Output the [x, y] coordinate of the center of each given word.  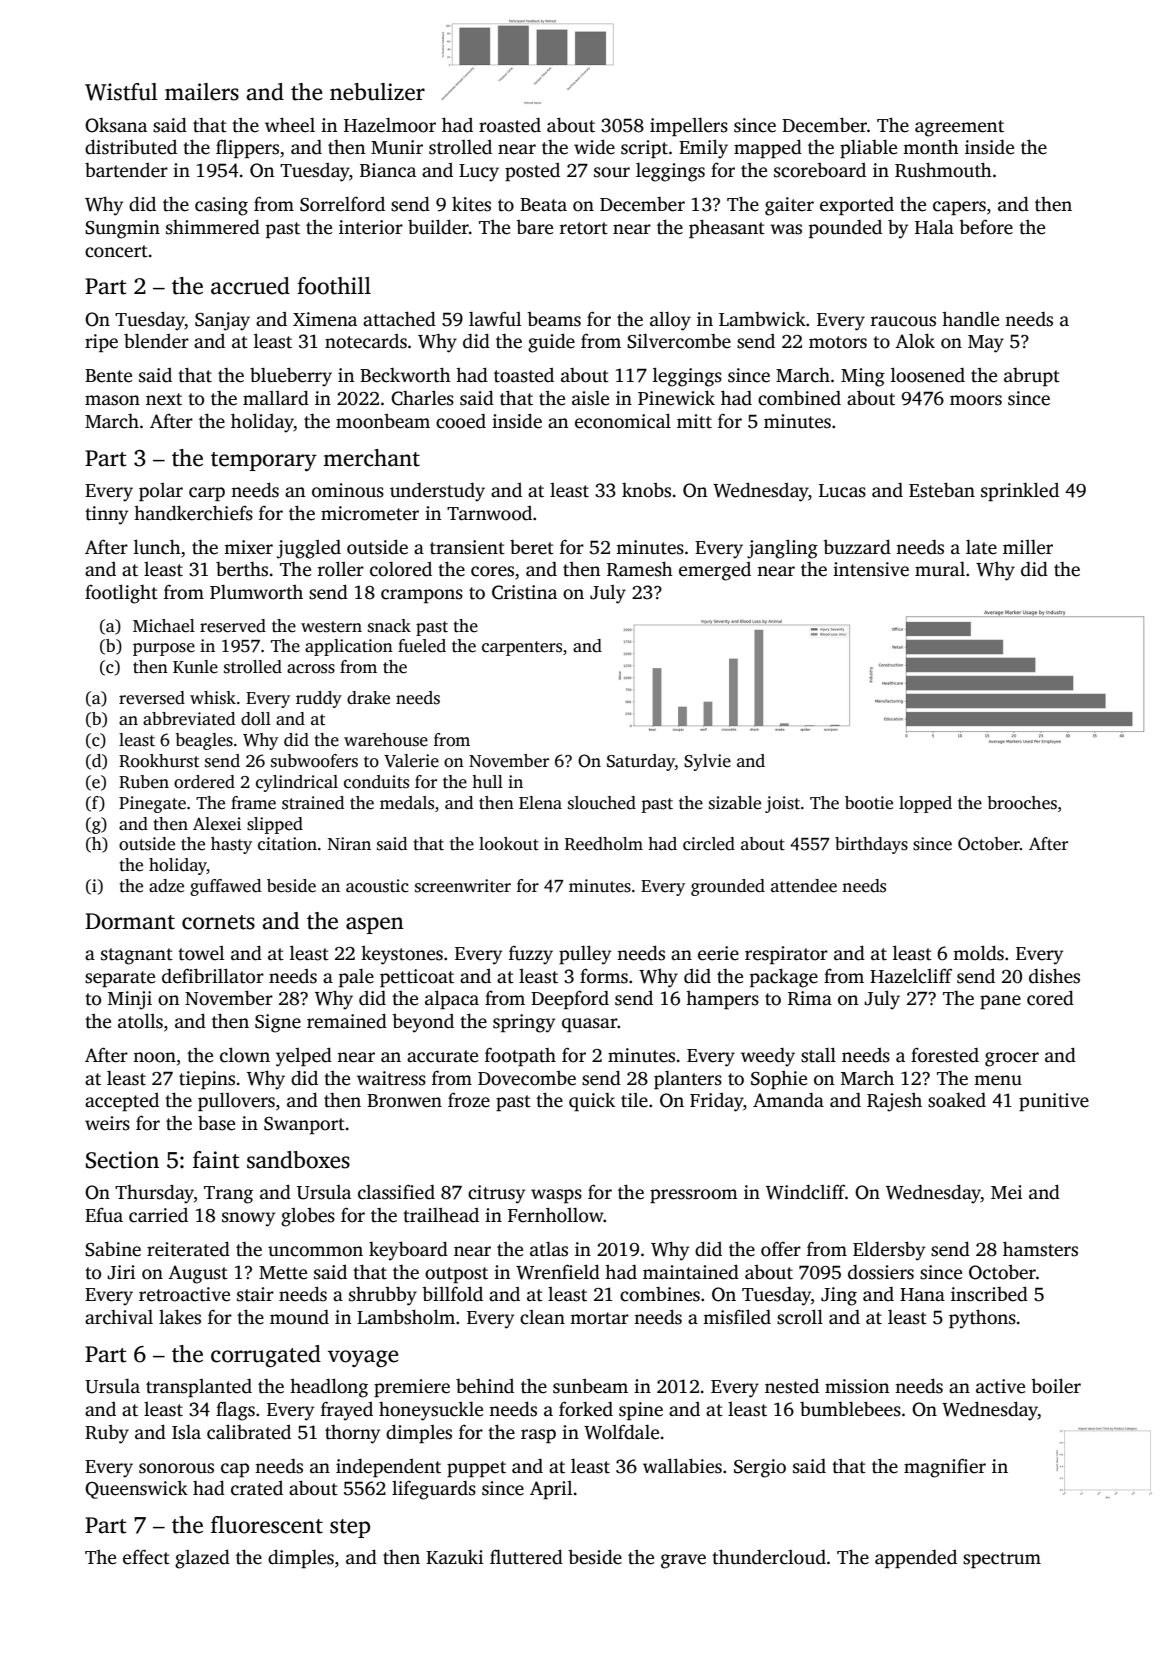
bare [534, 227]
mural [940, 569]
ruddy [319, 699]
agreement [959, 128]
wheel [290, 125]
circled [709, 844]
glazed [202, 1559]
